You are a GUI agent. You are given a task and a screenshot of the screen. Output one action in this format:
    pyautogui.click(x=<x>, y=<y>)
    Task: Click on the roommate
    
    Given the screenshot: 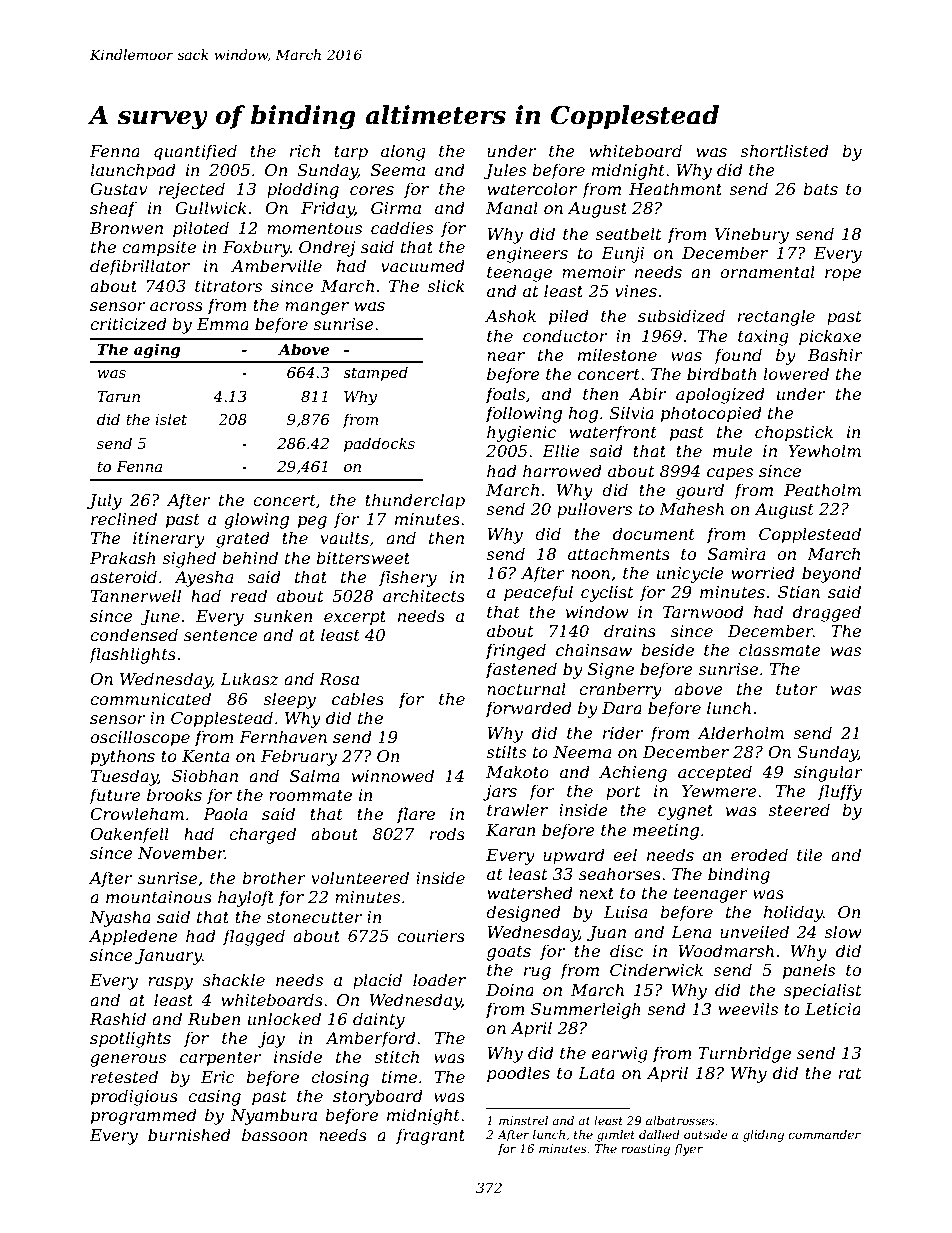 What is the action you would take?
    pyautogui.click(x=310, y=795)
